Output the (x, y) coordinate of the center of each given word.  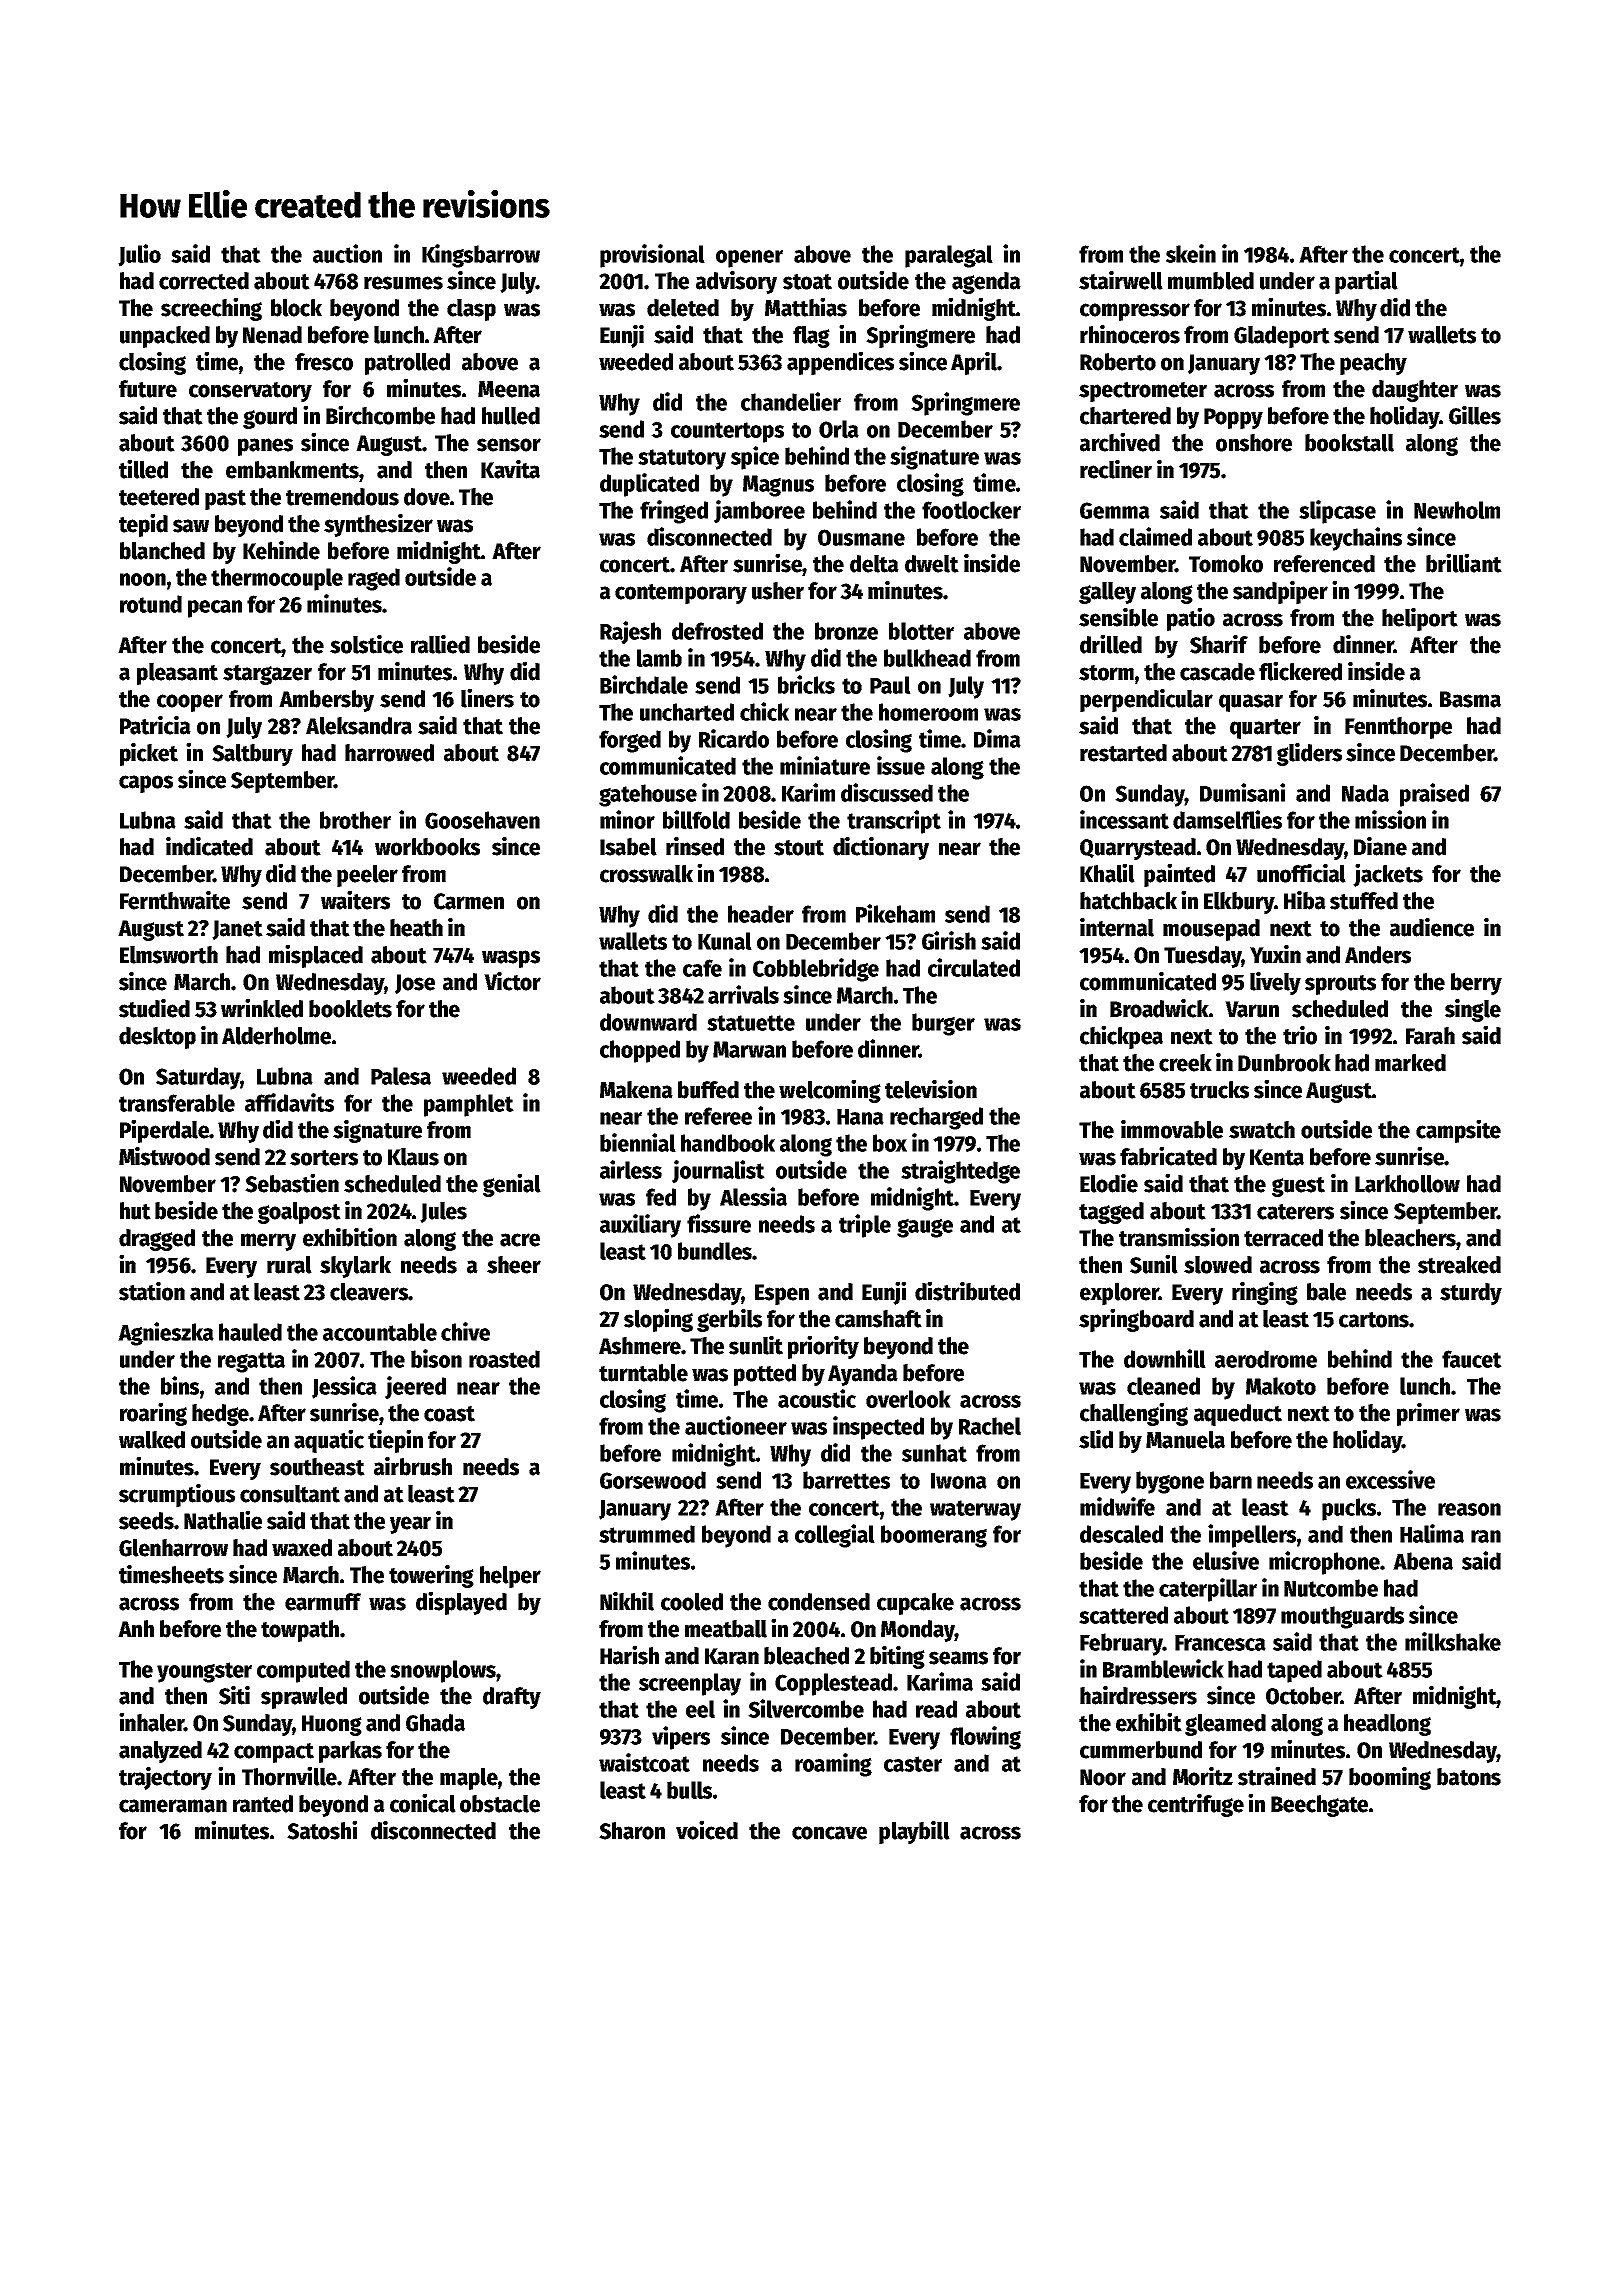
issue (901, 765)
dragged (157, 1240)
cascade (1217, 672)
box (890, 1143)
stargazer (267, 675)
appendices (840, 363)
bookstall (1349, 443)
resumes (403, 283)
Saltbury (252, 755)
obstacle (500, 1804)
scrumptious (177, 1495)
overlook (908, 1399)
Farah (1430, 1036)
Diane (1380, 846)
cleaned (1163, 1386)
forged (630, 741)
